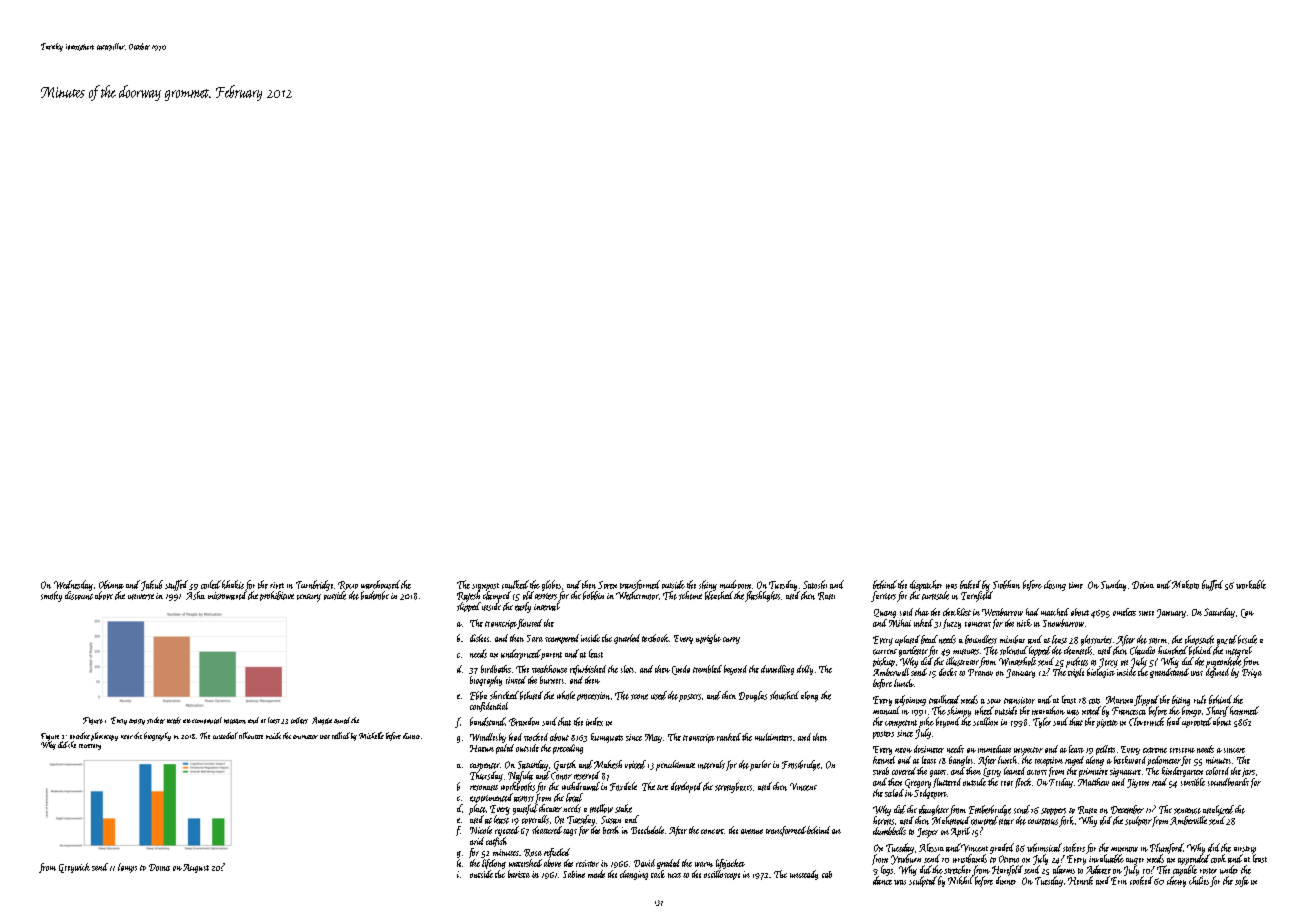 The height and width of the screenshot is (924, 1308). I want to click on lamps, so click(127, 868).
